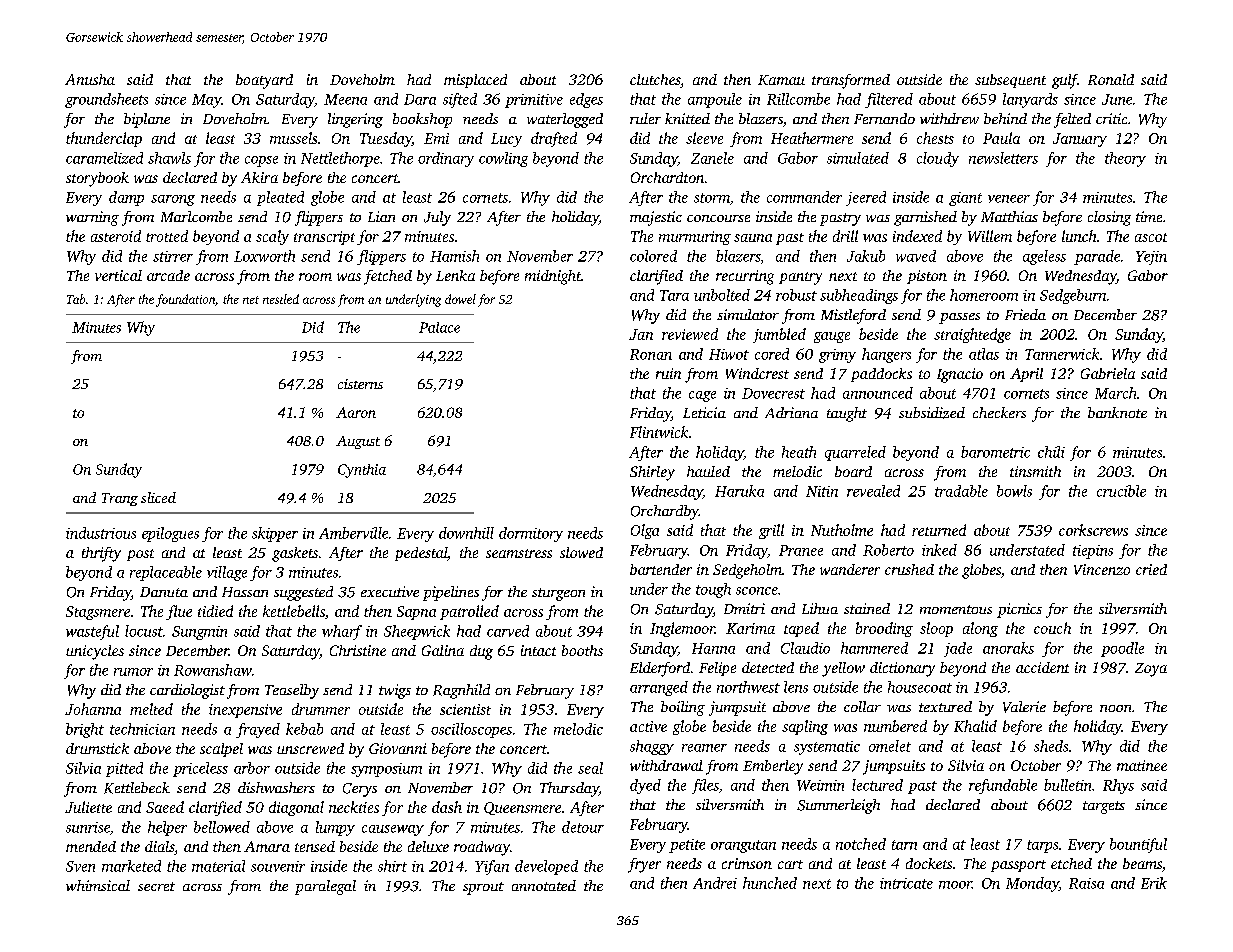 The width and height of the screenshot is (1233, 952). I want to click on clutches, so click(655, 79).
